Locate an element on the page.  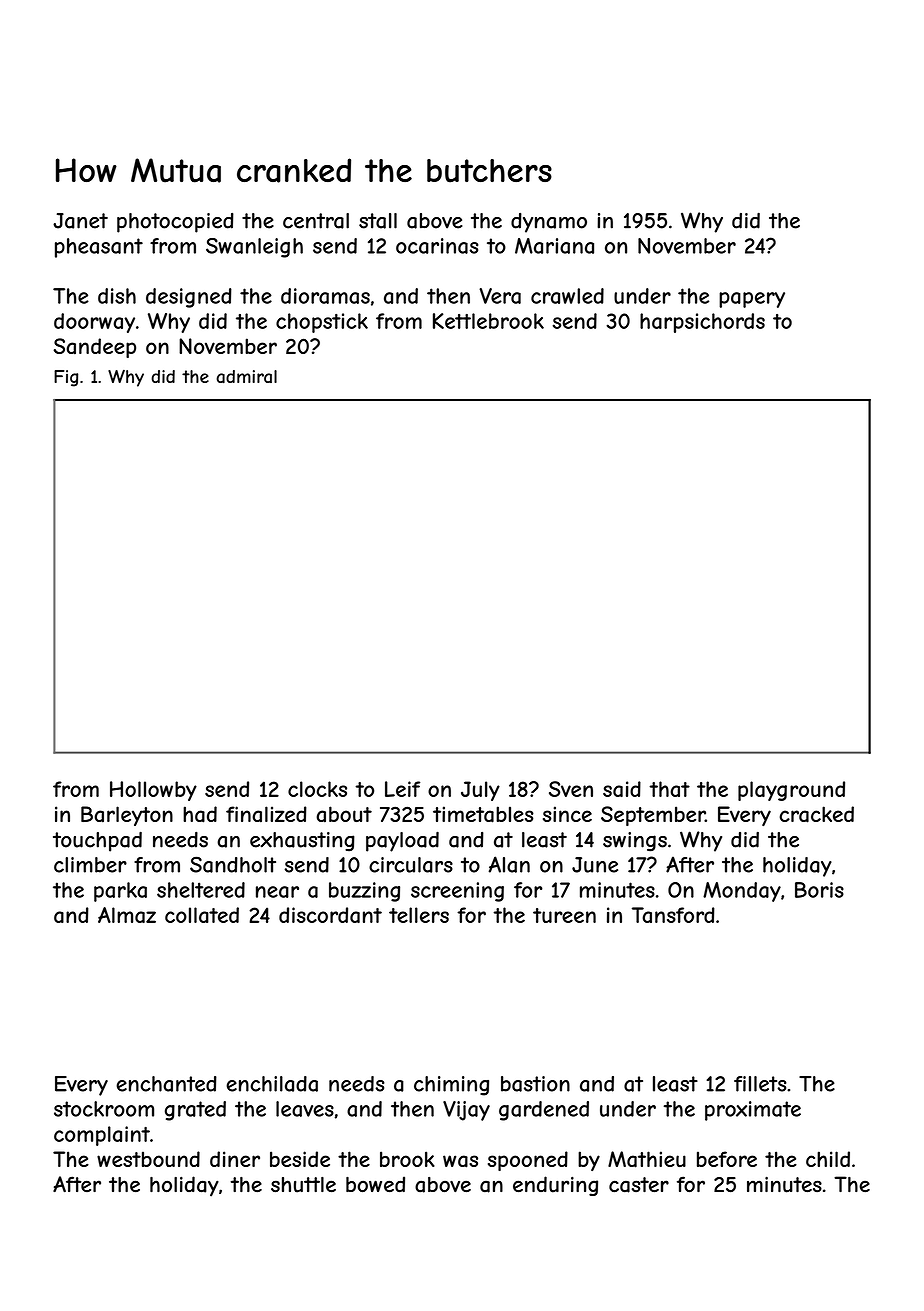
bowed is located at coordinates (375, 1184).
